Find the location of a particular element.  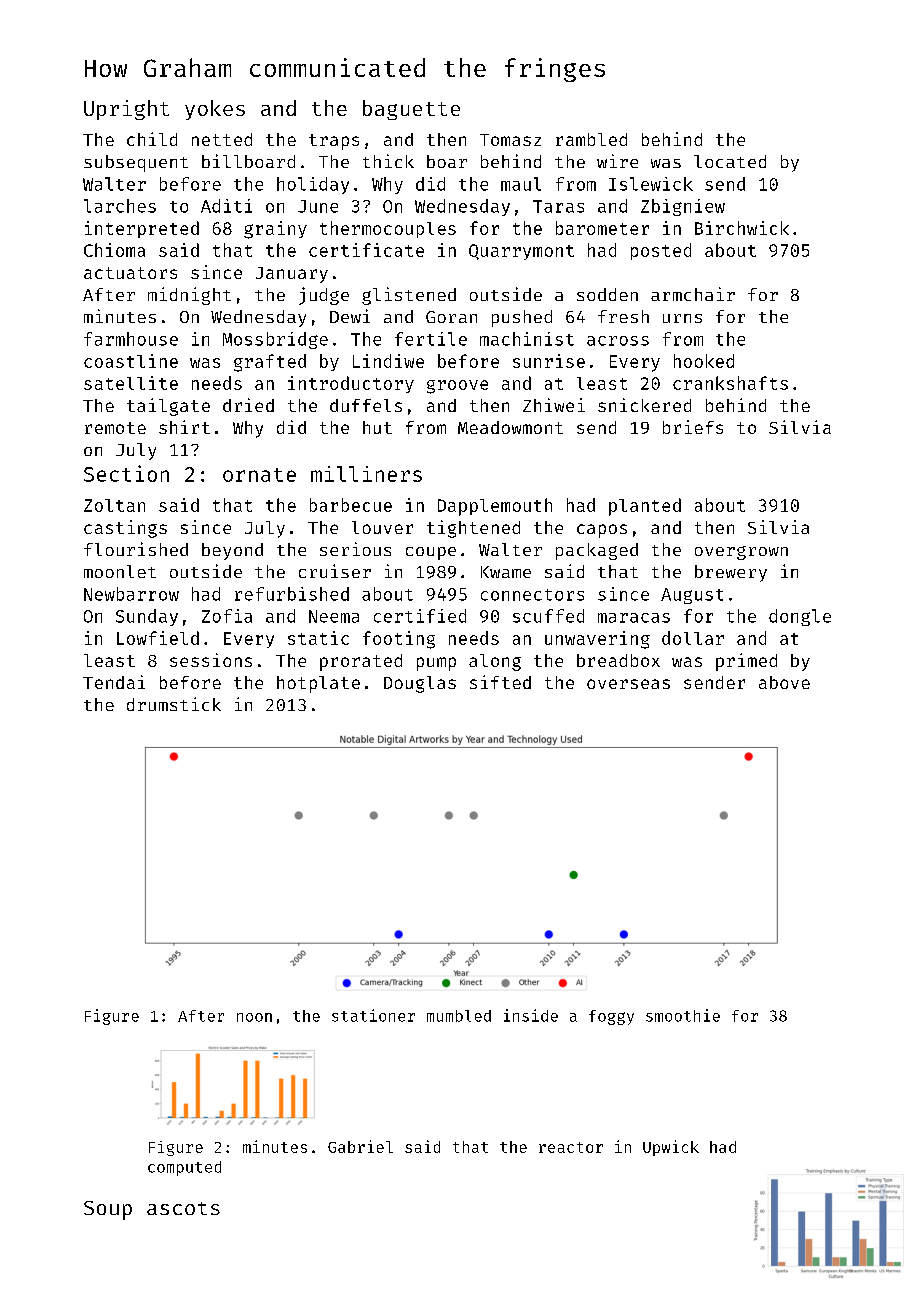

above is located at coordinates (784, 682).
